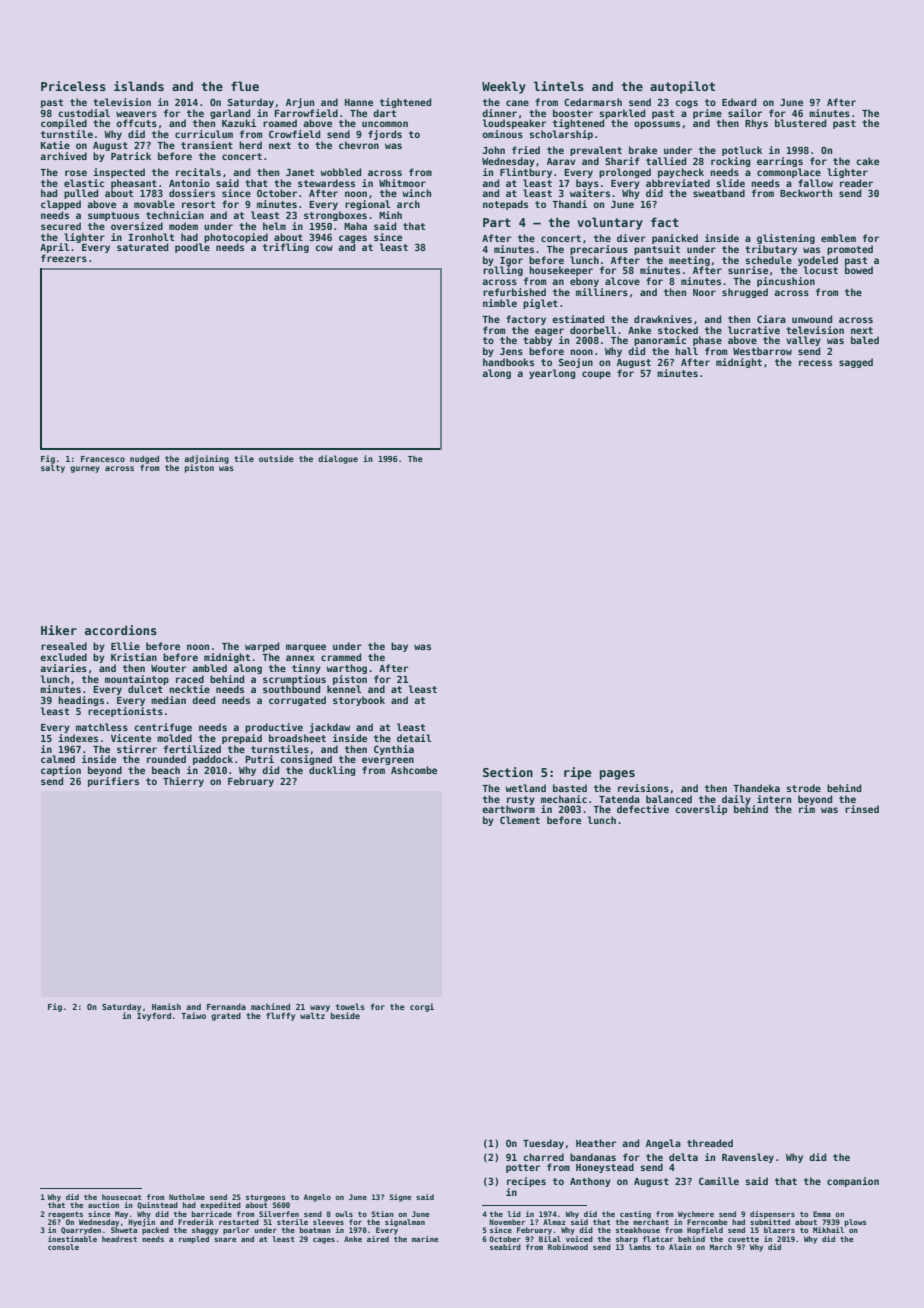 The width and height of the image is (924, 1308). What do you see at coordinates (121, 630) in the image?
I see `accordions` at bounding box center [121, 630].
